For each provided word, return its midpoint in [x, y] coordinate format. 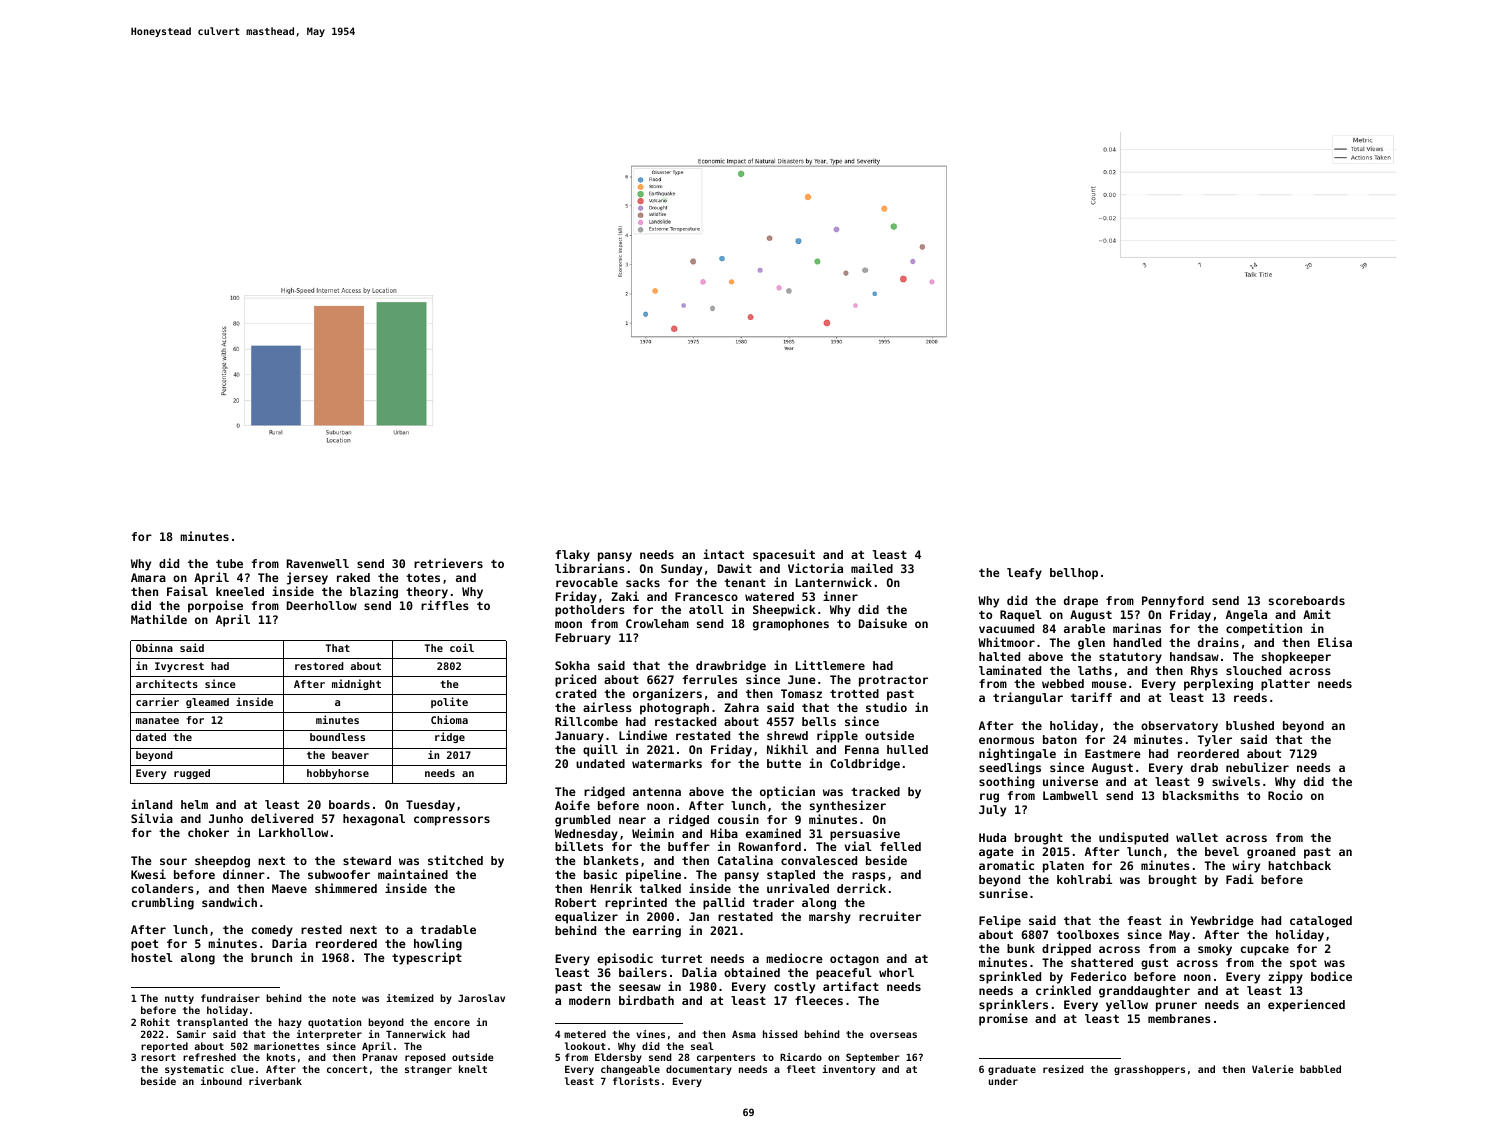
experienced [1306, 1005]
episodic [625, 959]
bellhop [1074, 574]
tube [229, 563]
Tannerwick [416, 1034]
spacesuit [784, 555]
